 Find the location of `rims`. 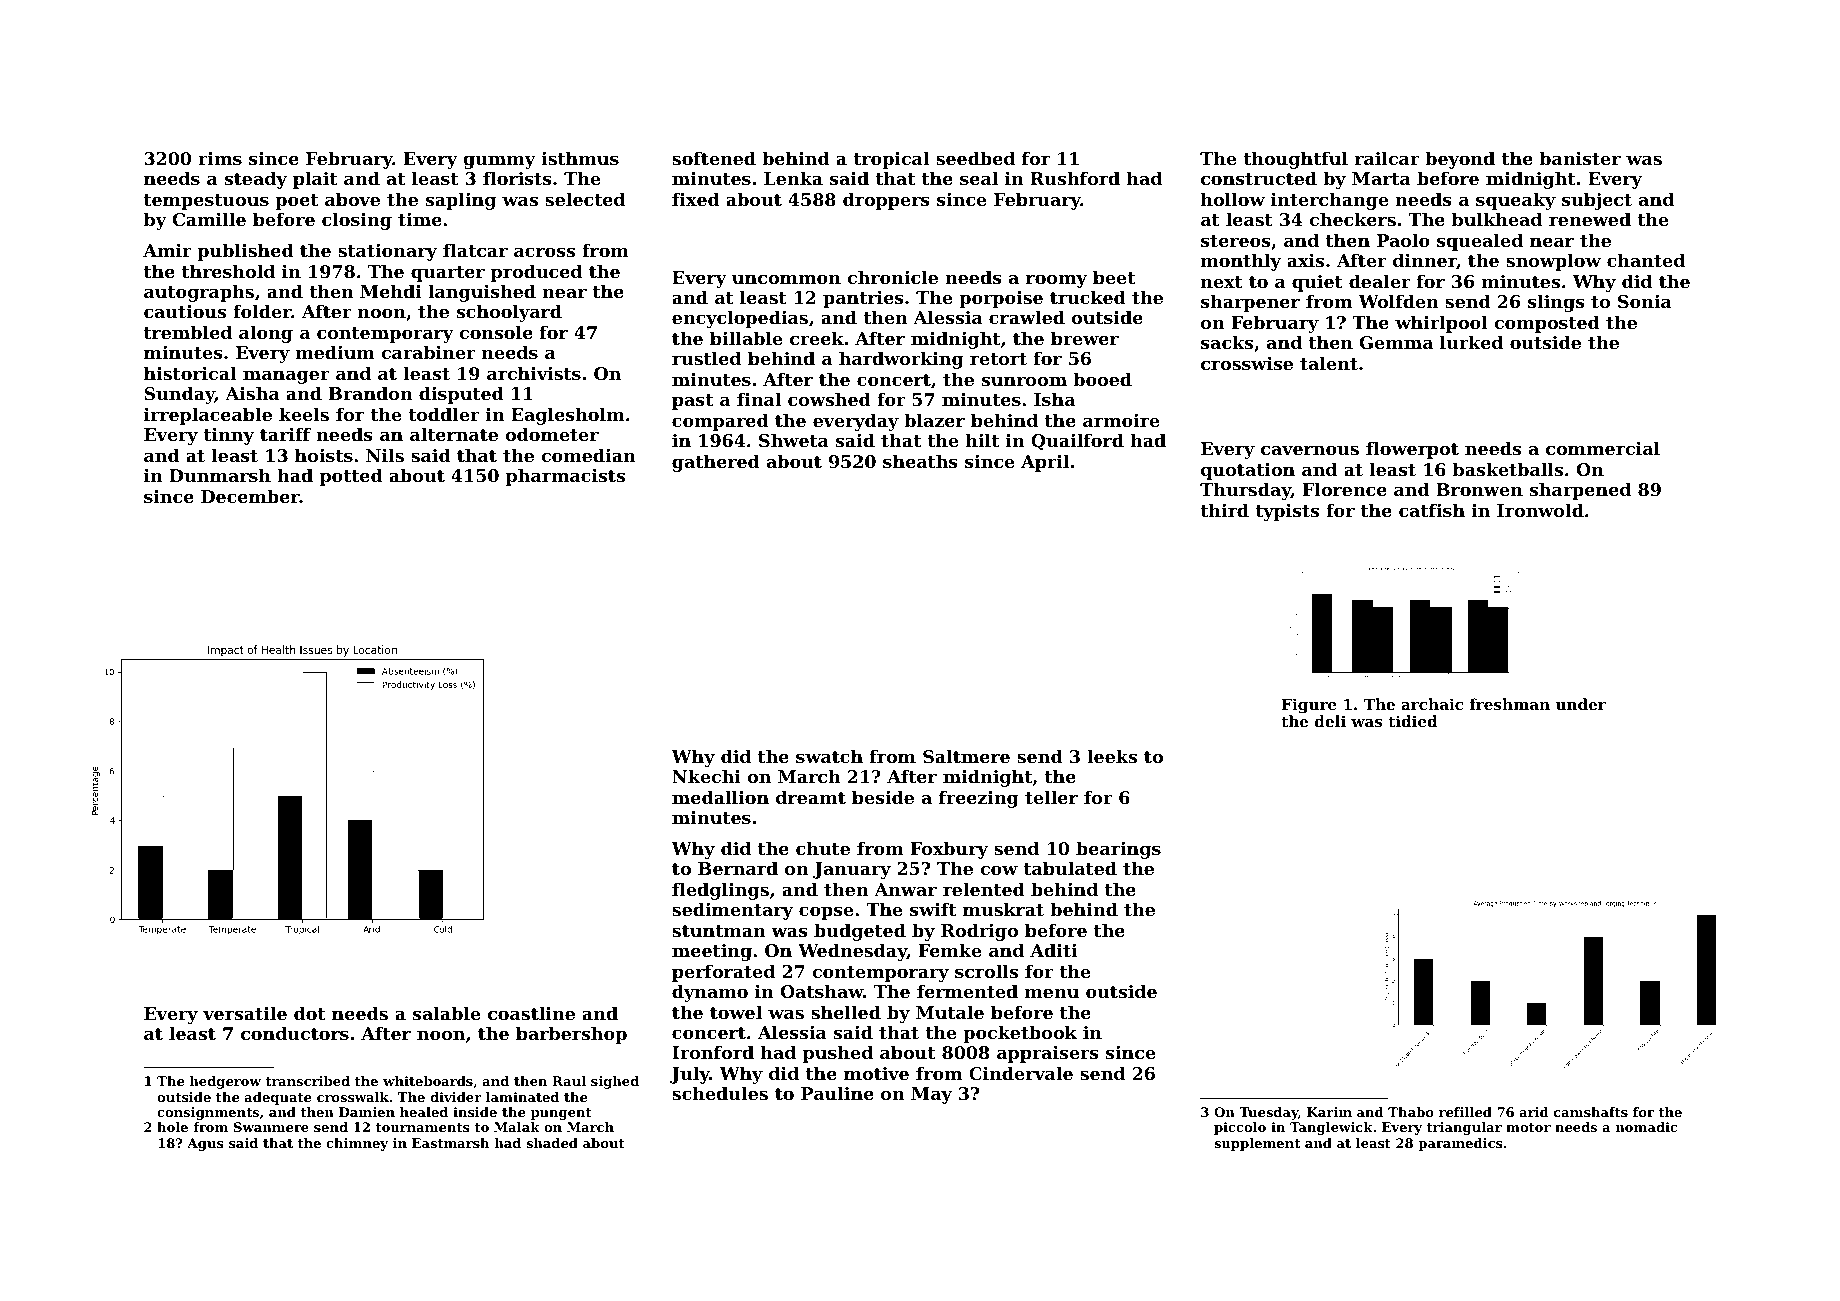

rims is located at coordinates (220, 158).
